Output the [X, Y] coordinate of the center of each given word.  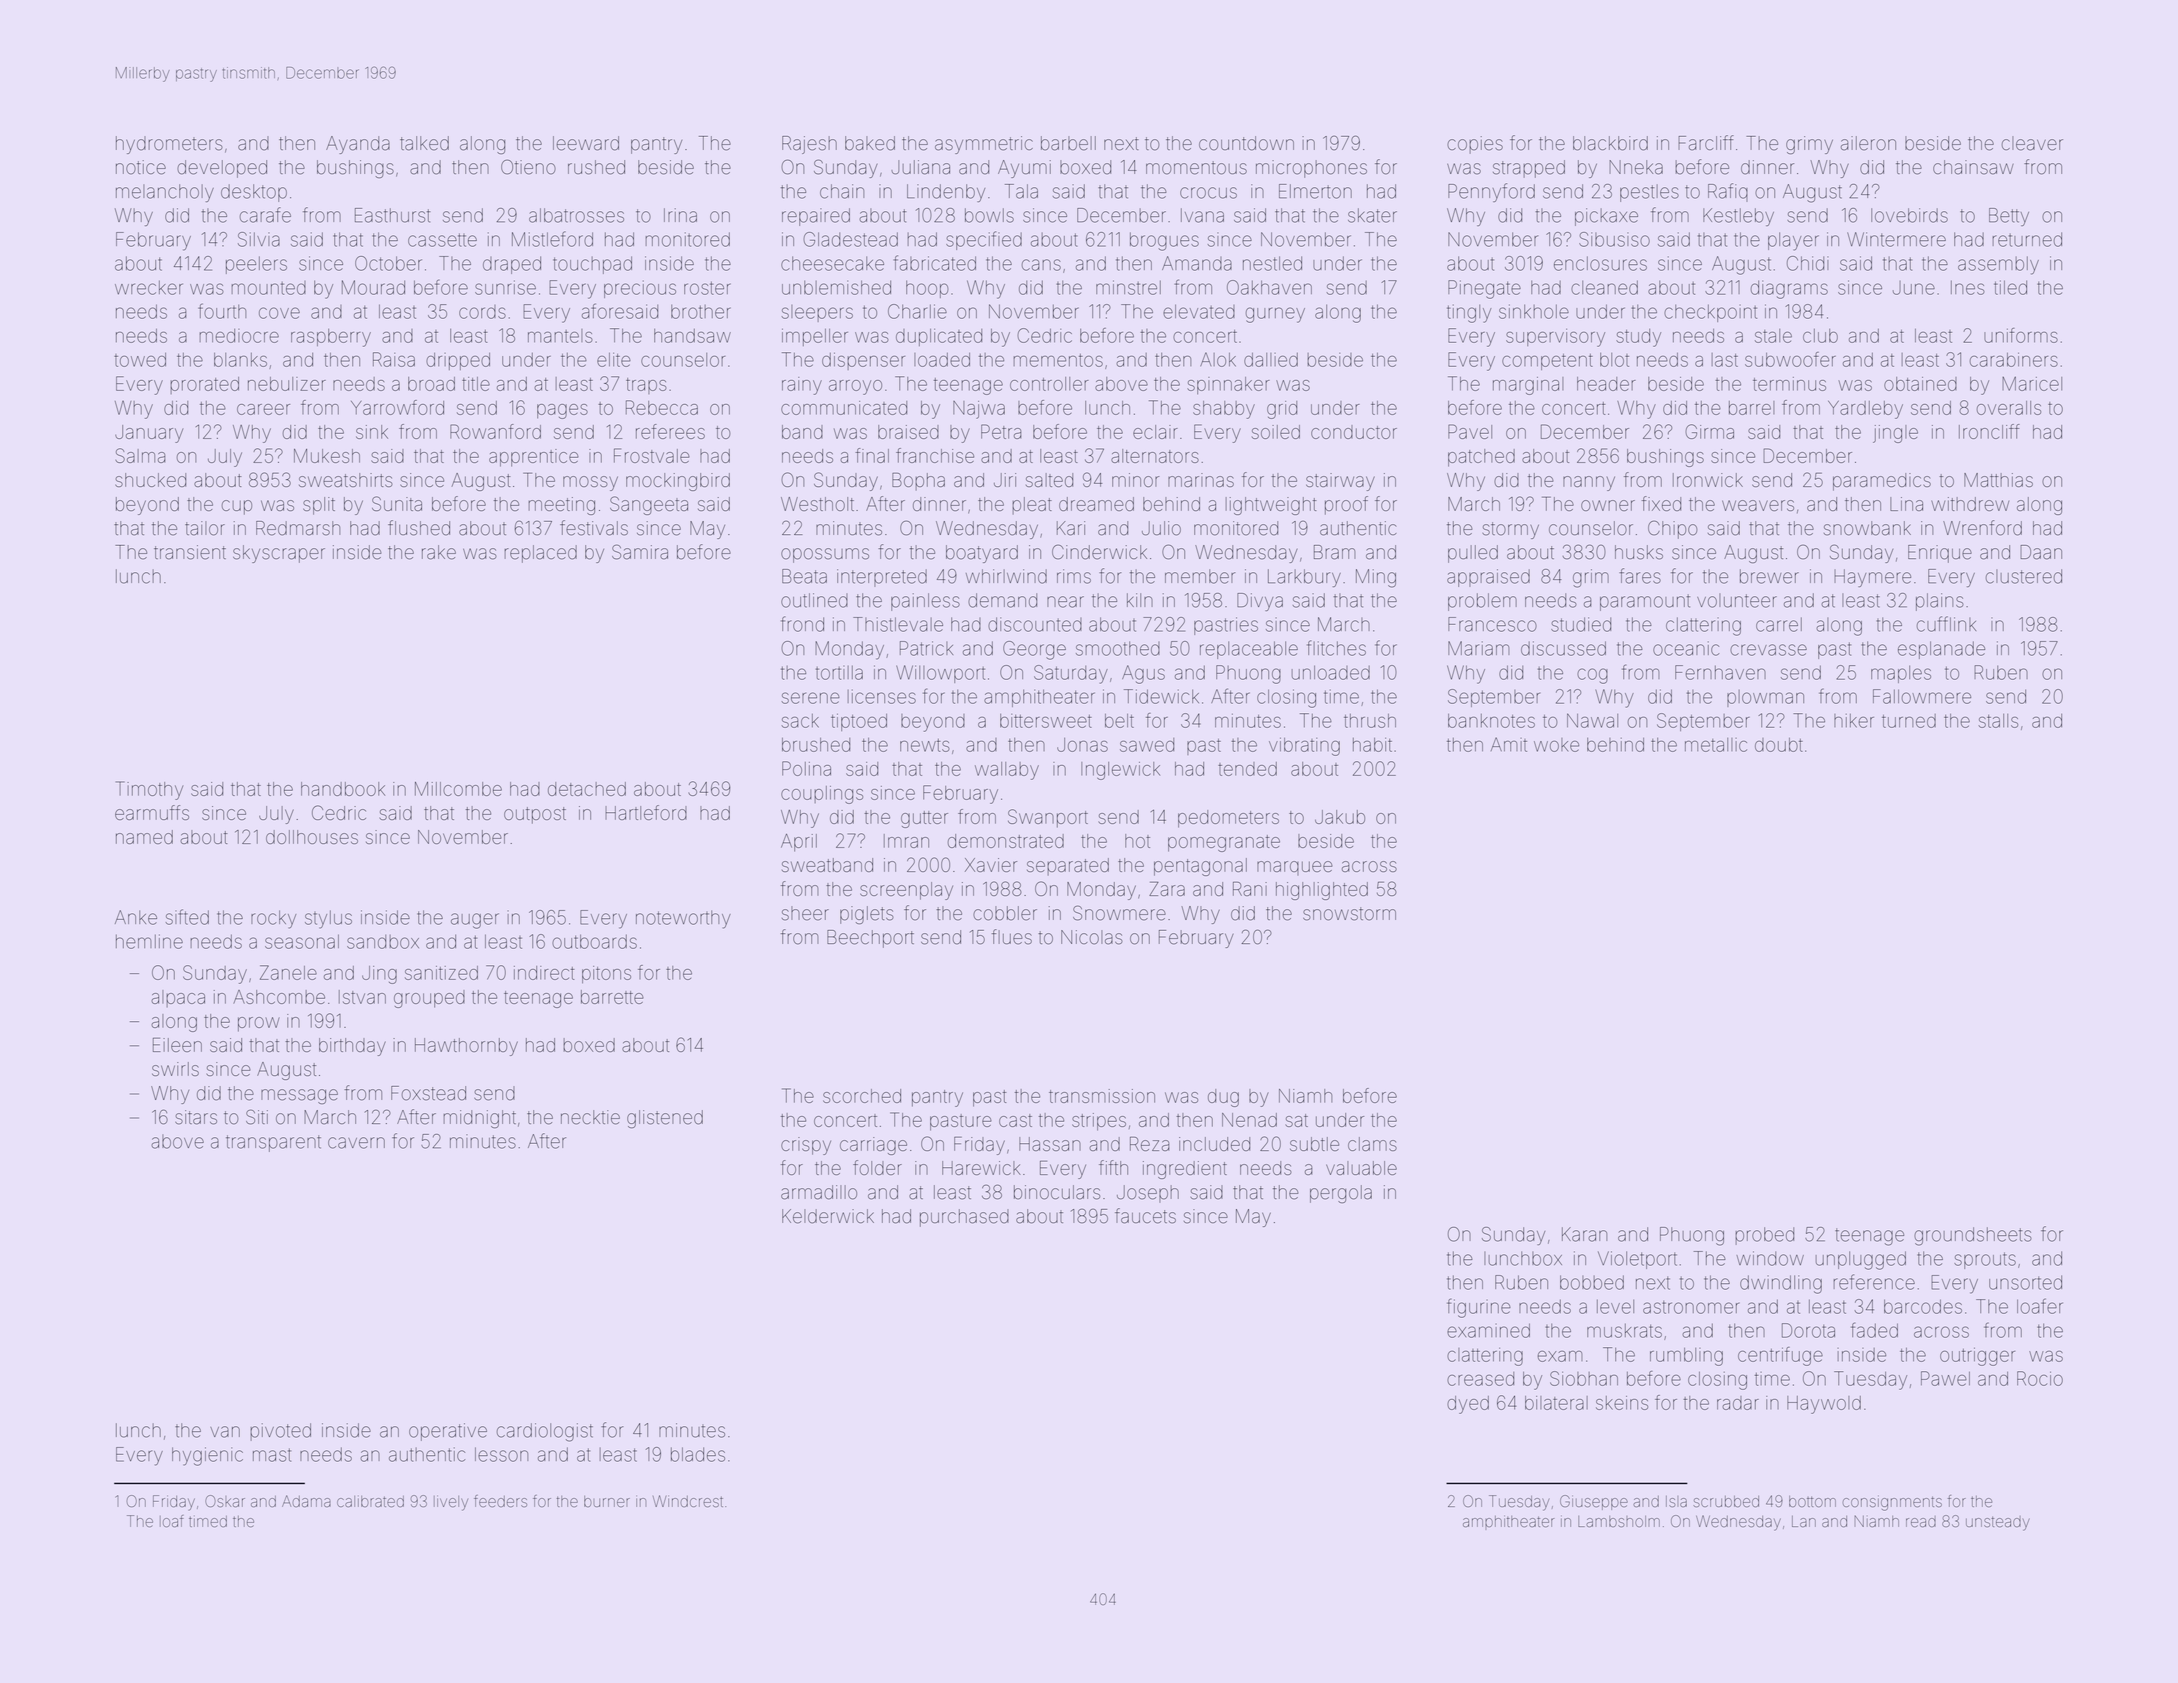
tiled [2010, 287]
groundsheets [1973, 1236]
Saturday [1071, 674]
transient [190, 552]
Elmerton [1315, 191]
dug [1223, 1098]
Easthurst [392, 215]
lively [451, 1503]
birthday [352, 1047]
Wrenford [1982, 528]
